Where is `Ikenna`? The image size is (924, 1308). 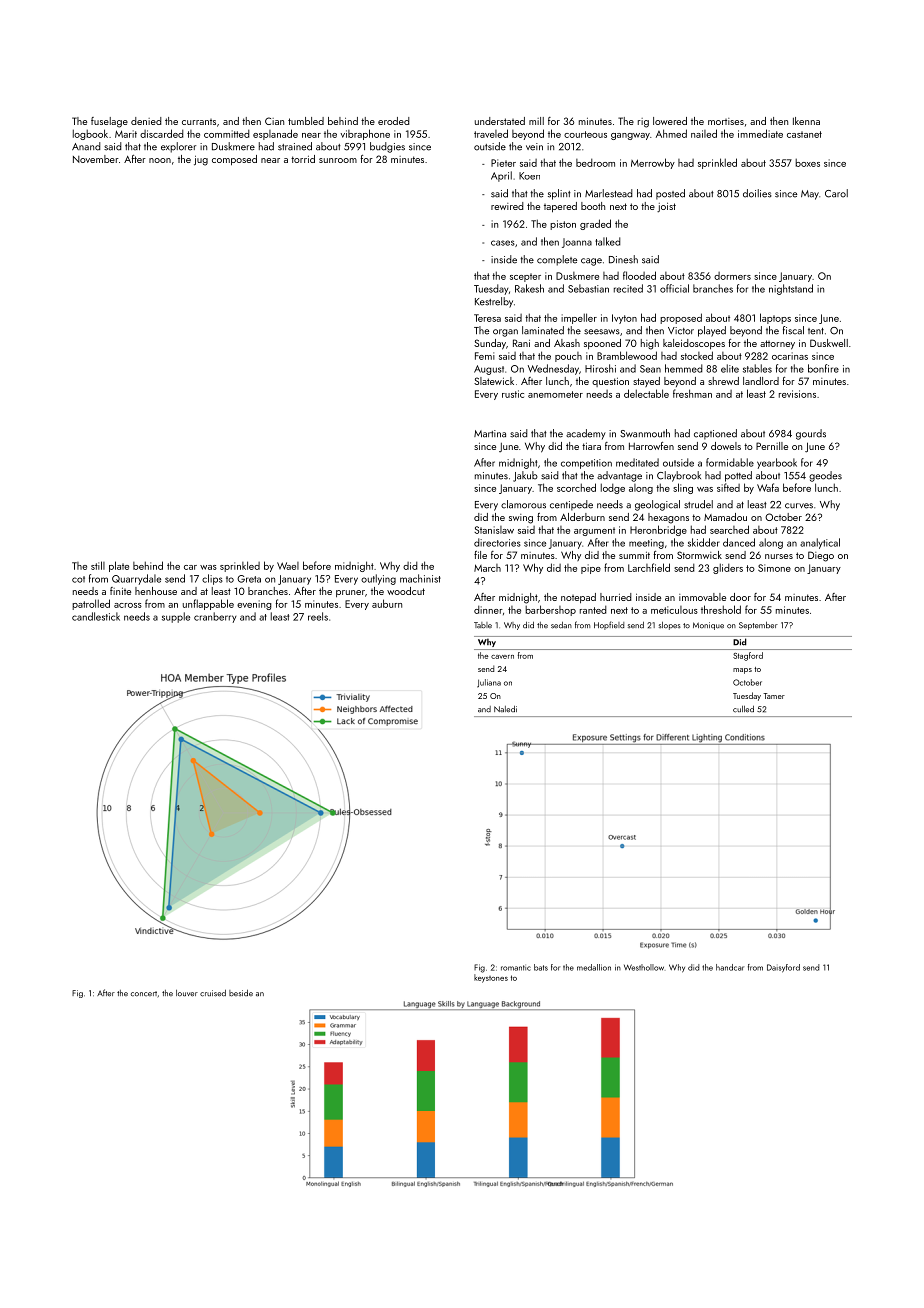
Ikenna is located at coordinates (806, 121).
